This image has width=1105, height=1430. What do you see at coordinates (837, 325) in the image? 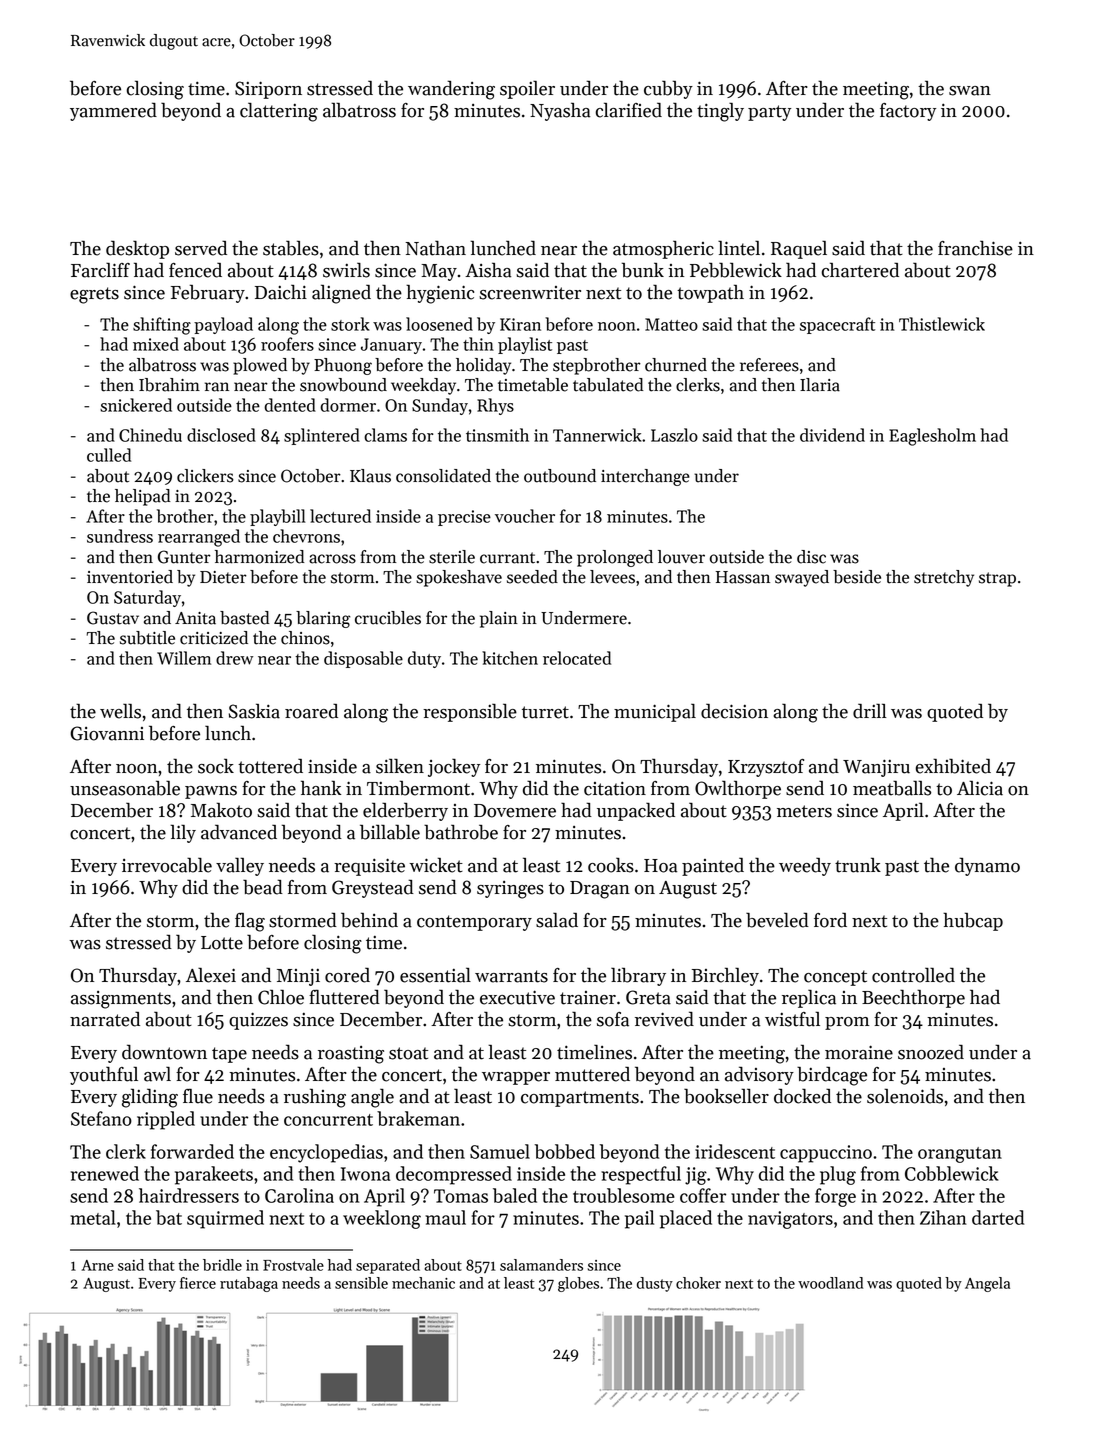
I see `spacecraft` at bounding box center [837, 325].
